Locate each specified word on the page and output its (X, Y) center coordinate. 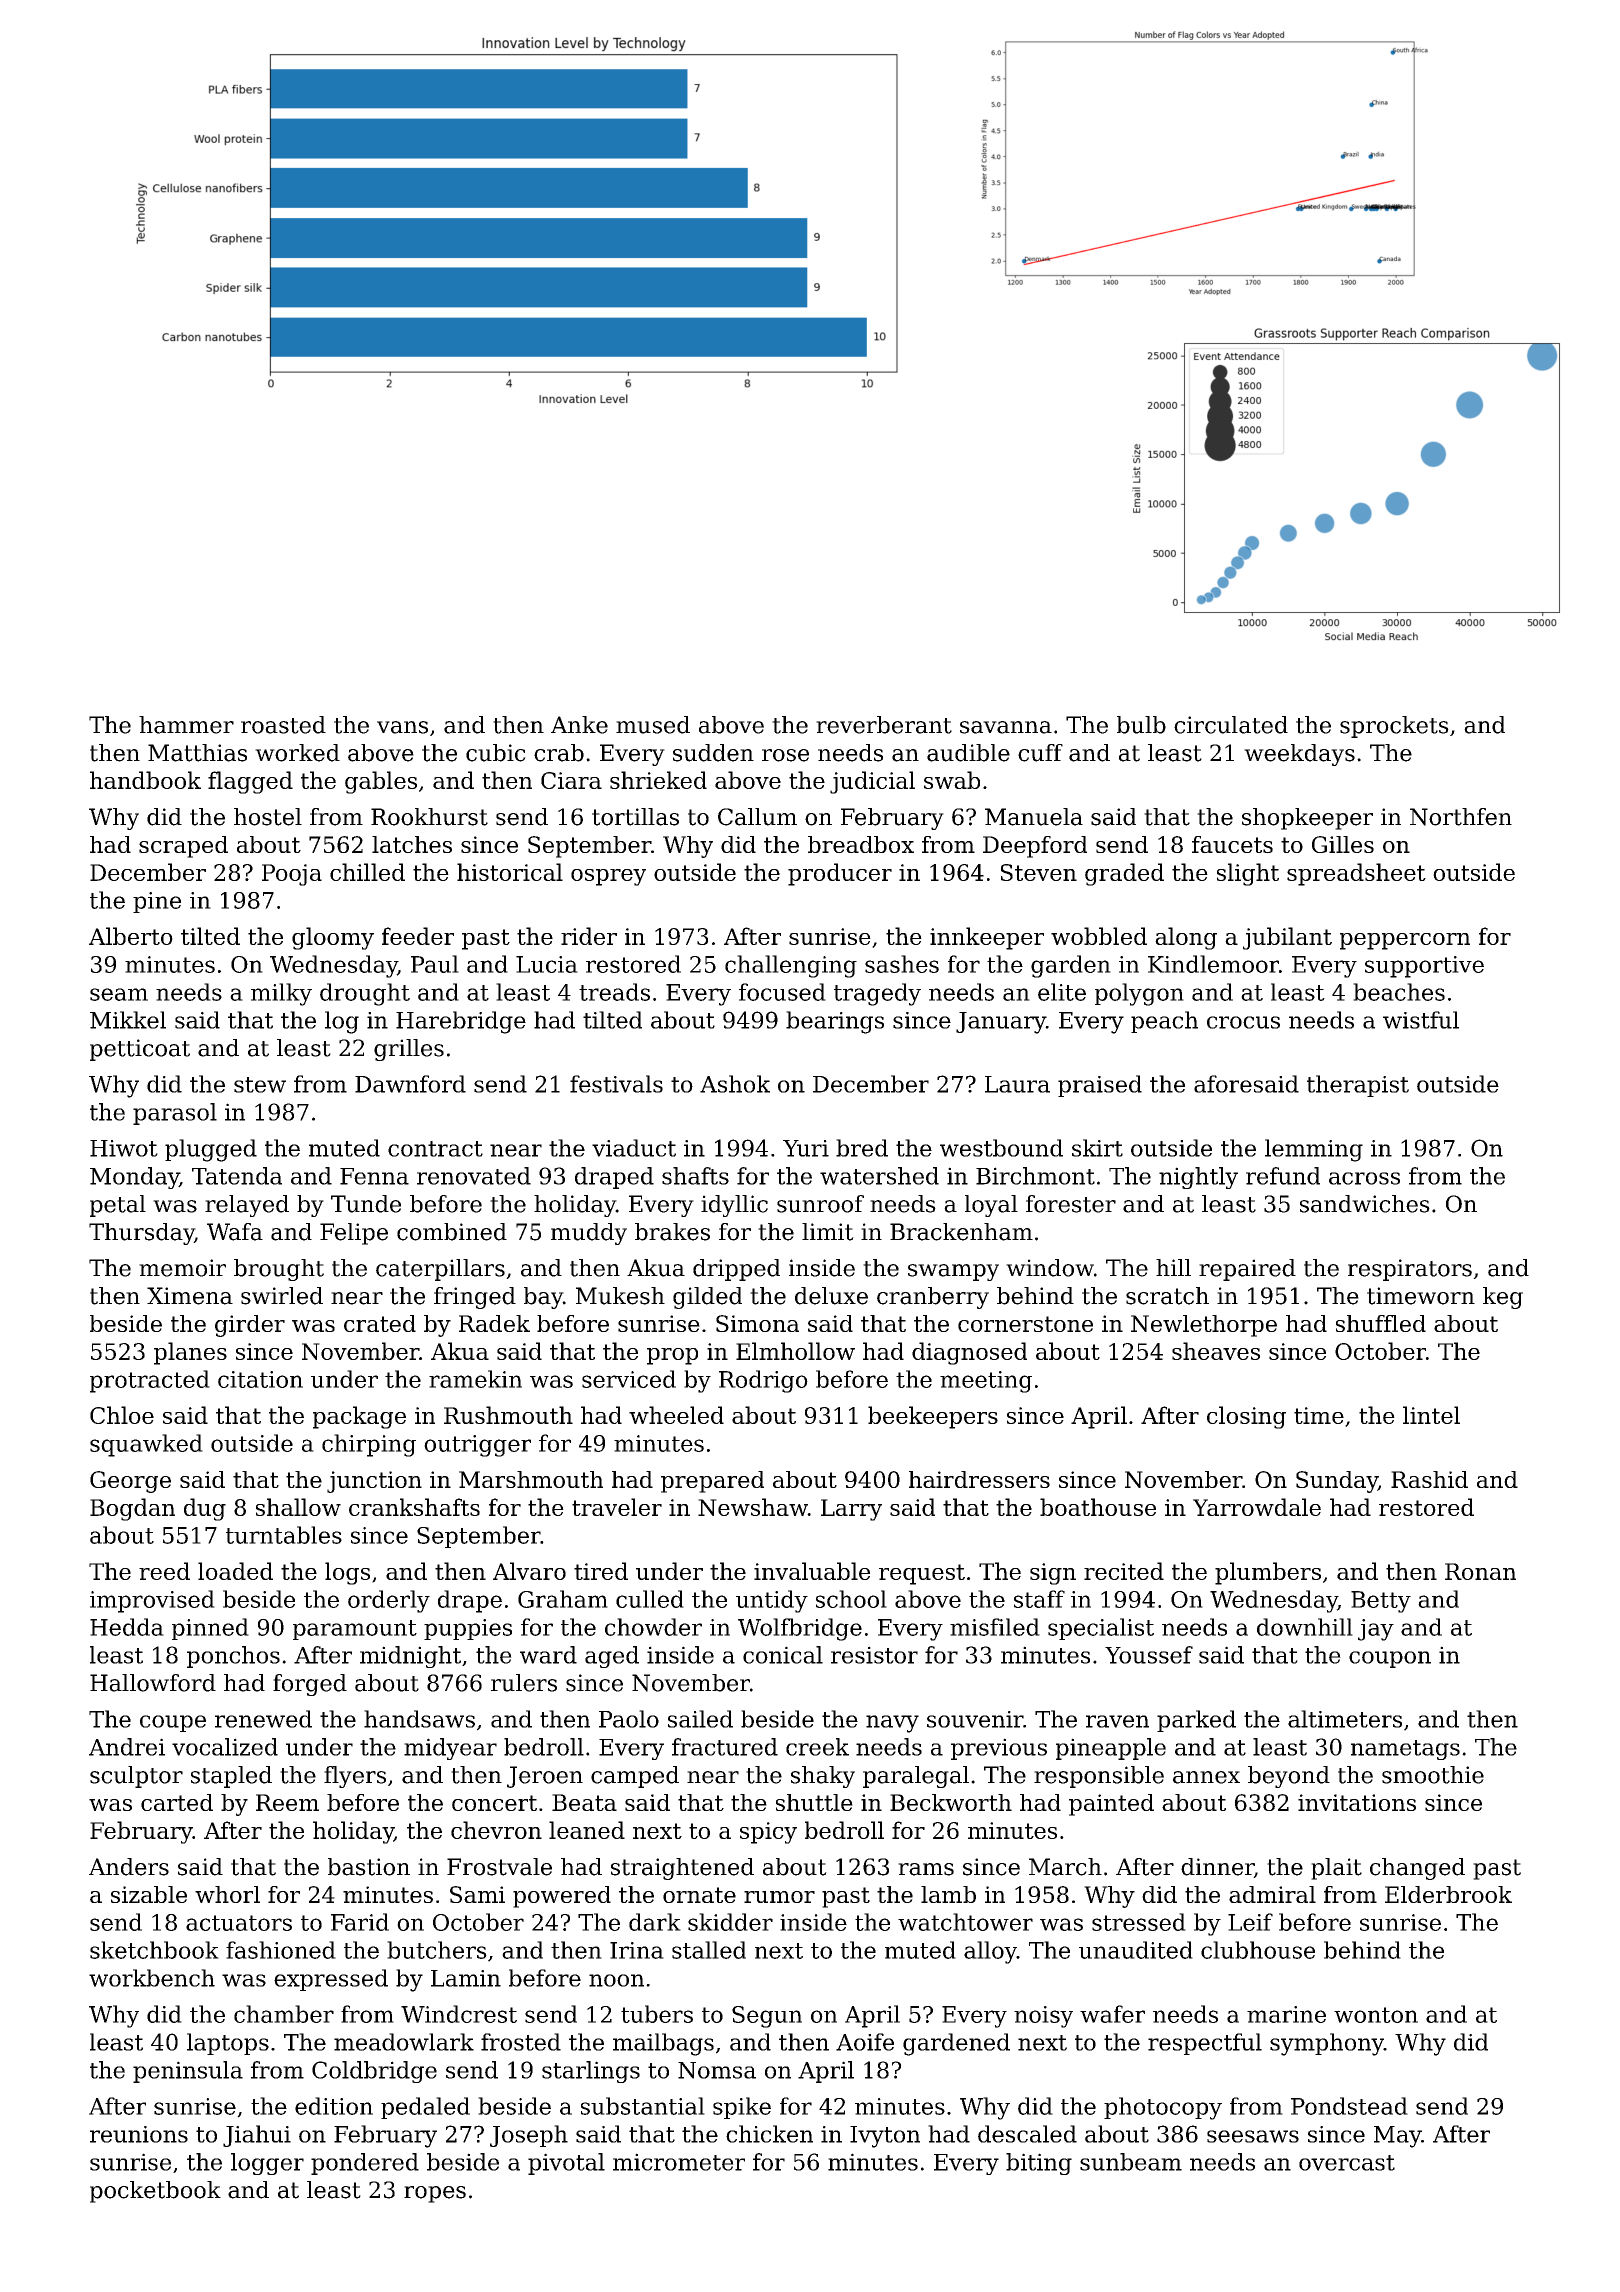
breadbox (861, 844)
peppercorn (1405, 941)
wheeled (676, 1415)
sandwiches (1365, 1204)
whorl (227, 1894)
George (130, 1482)
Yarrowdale (1257, 1507)
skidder (730, 1922)
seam (119, 994)
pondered (365, 2164)
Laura (1017, 1084)
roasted (283, 725)
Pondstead (1349, 2106)
